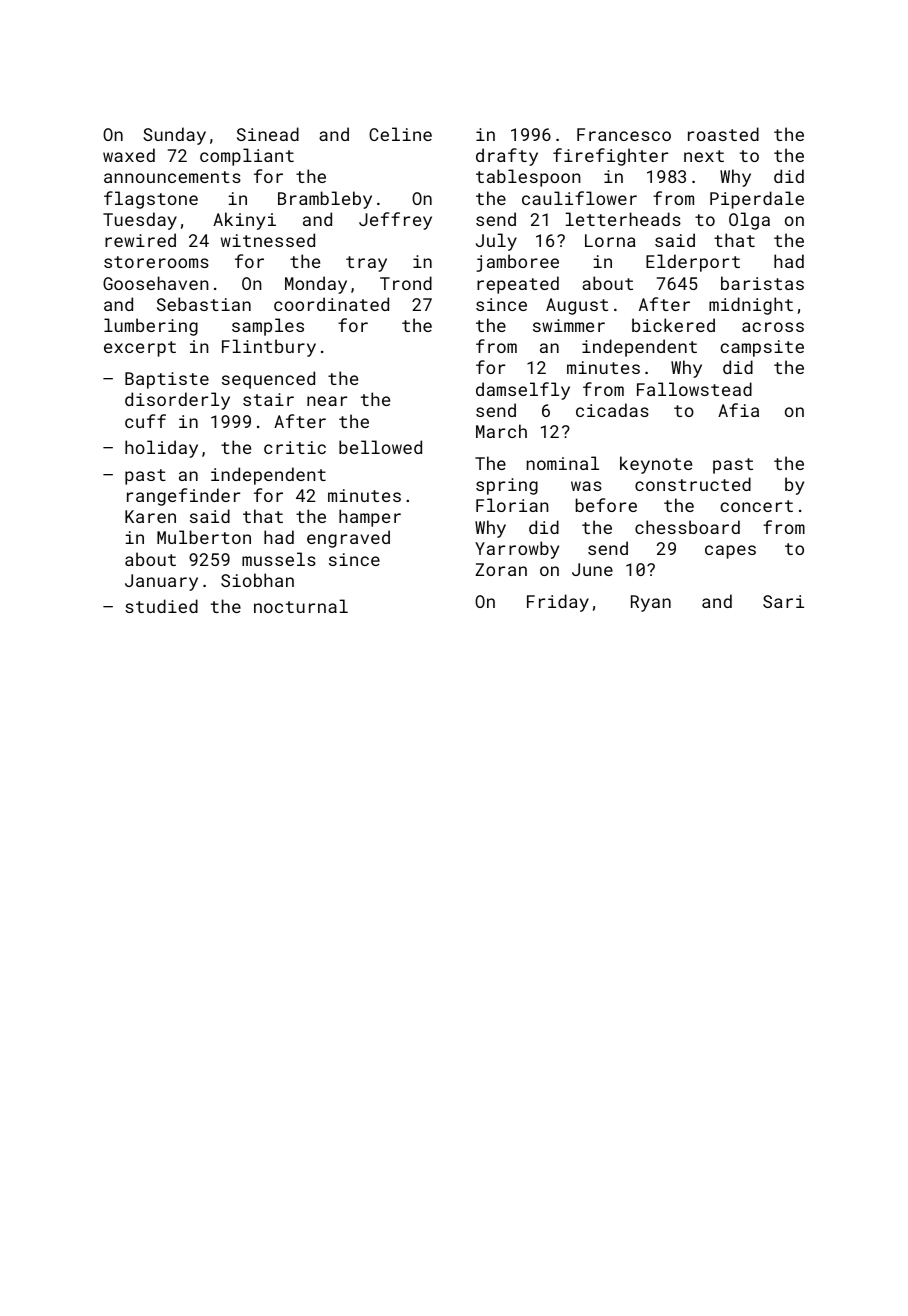  What do you see at coordinates (507, 157) in the screenshot?
I see `drafty` at bounding box center [507, 157].
